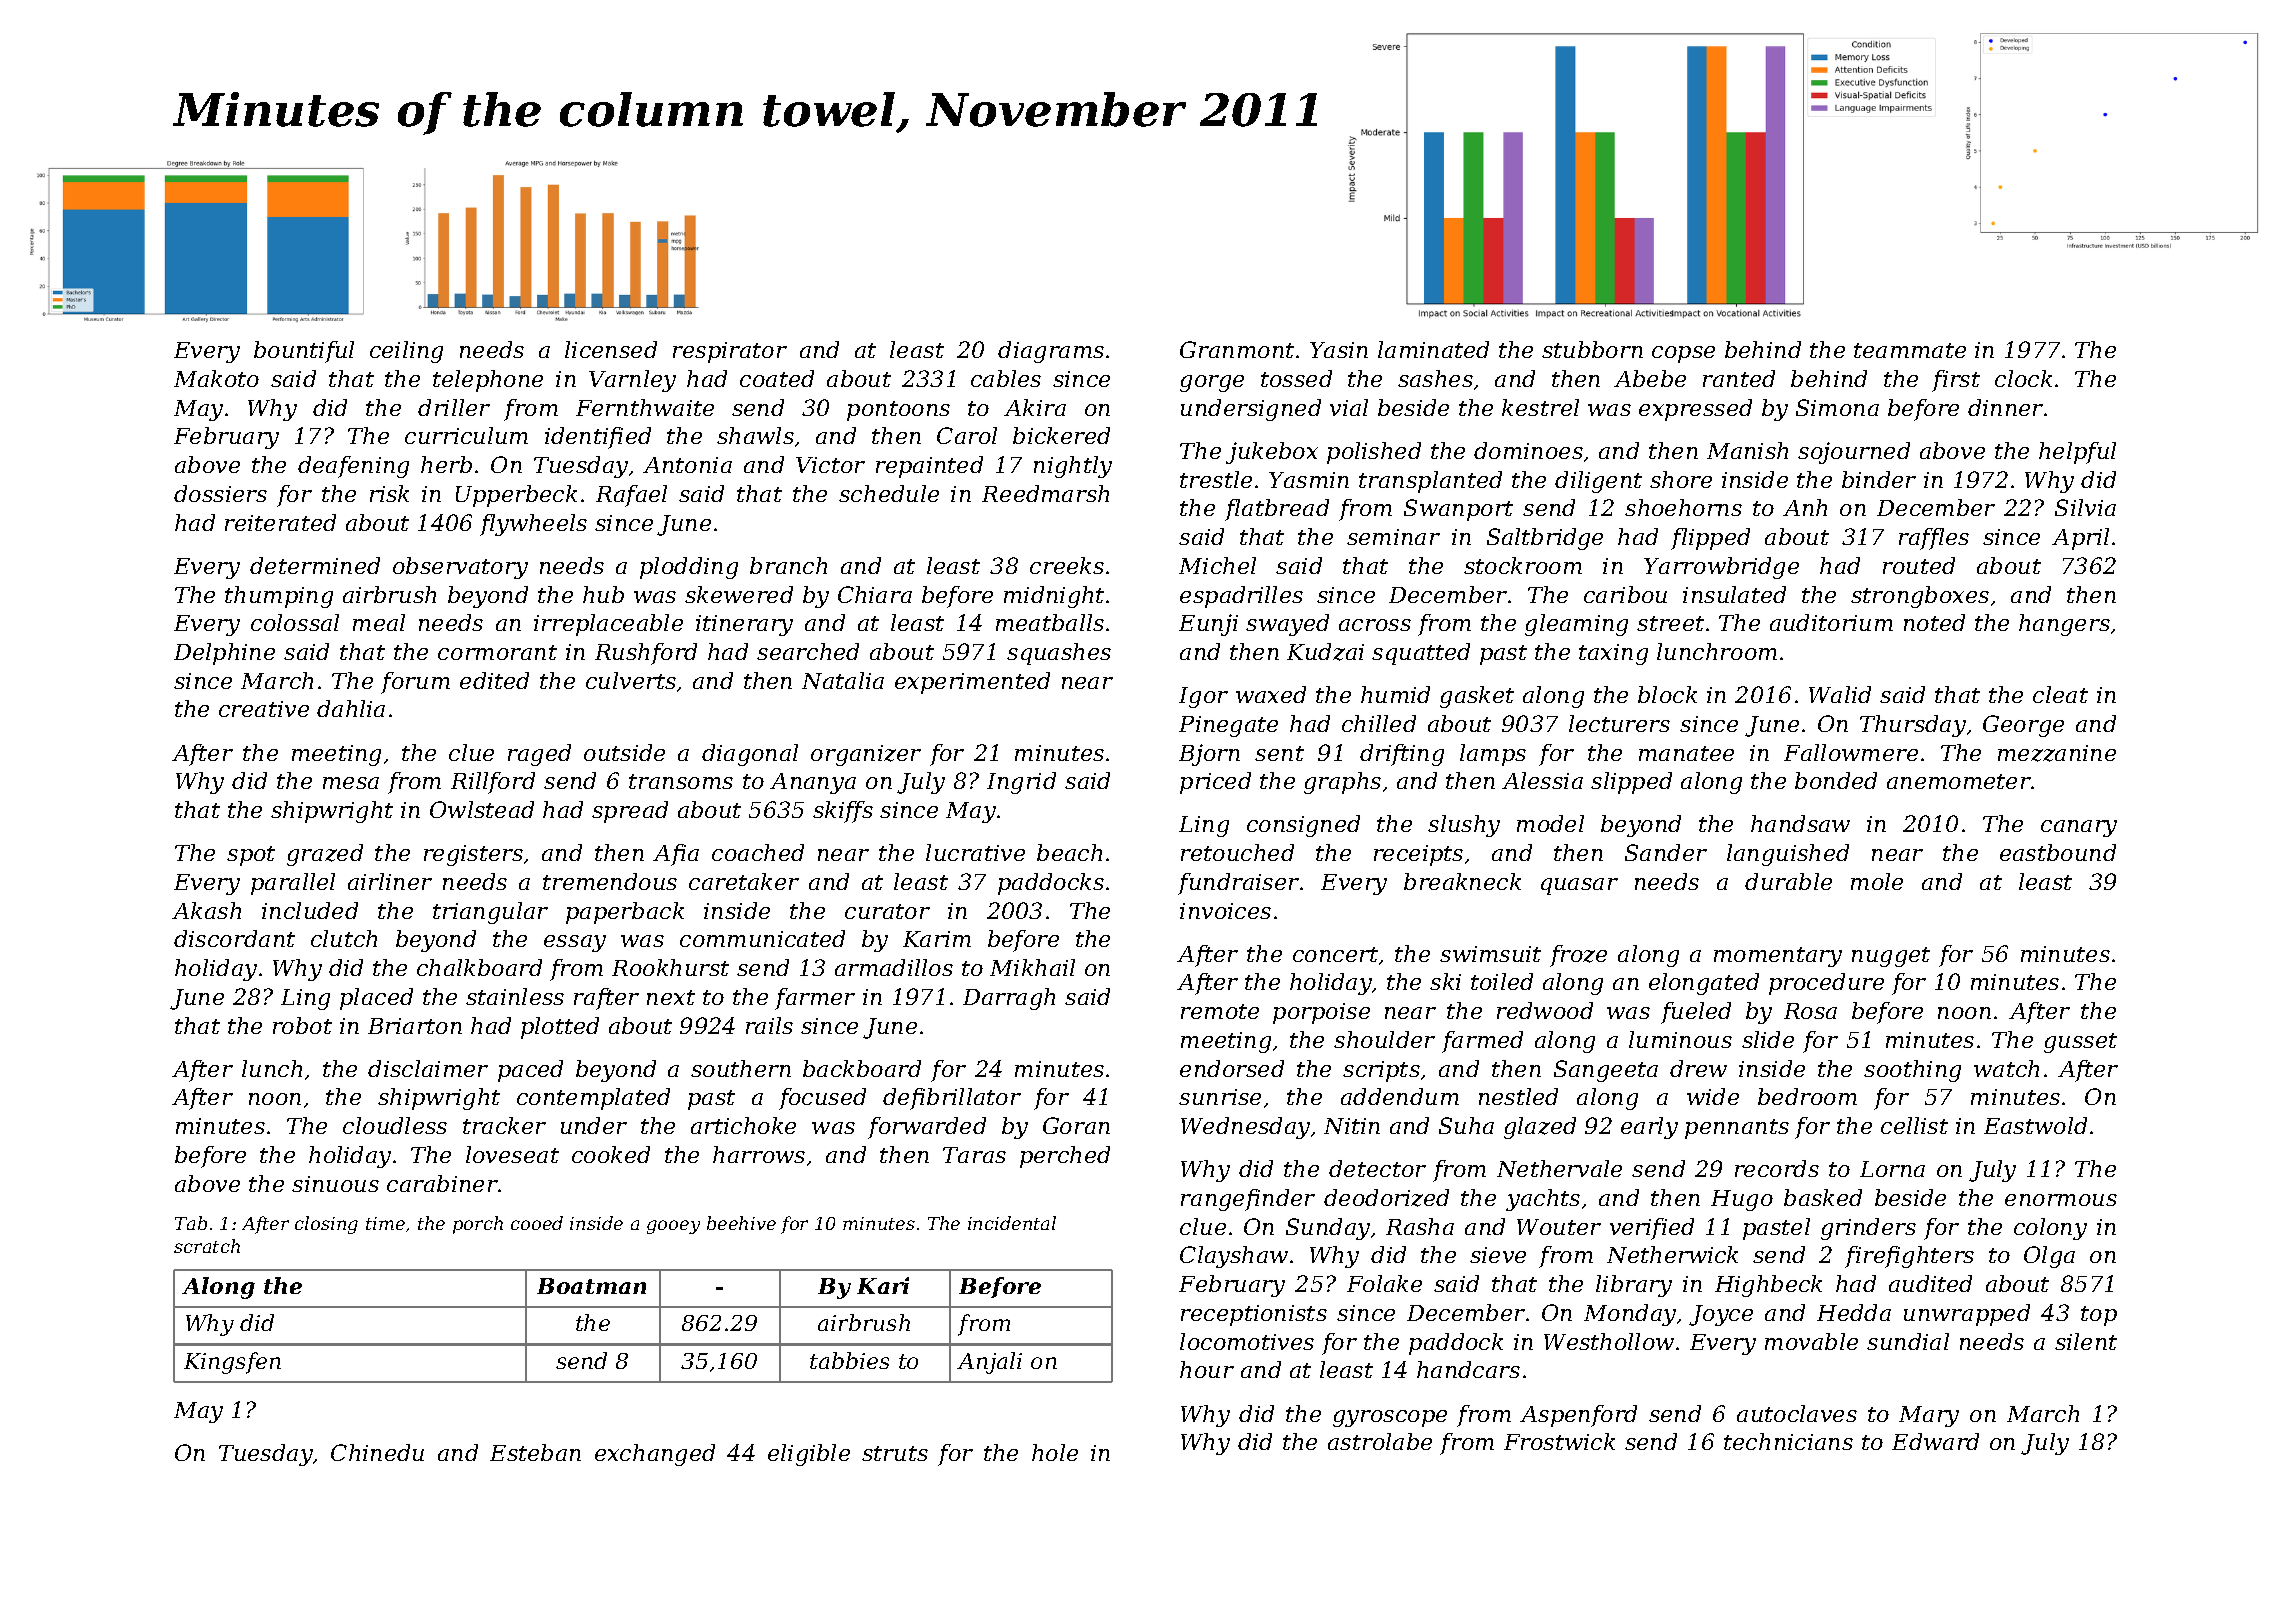 Image resolution: width=2292 pixels, height=1620 pixels. I want to click on shawls, so click(755, 435).
